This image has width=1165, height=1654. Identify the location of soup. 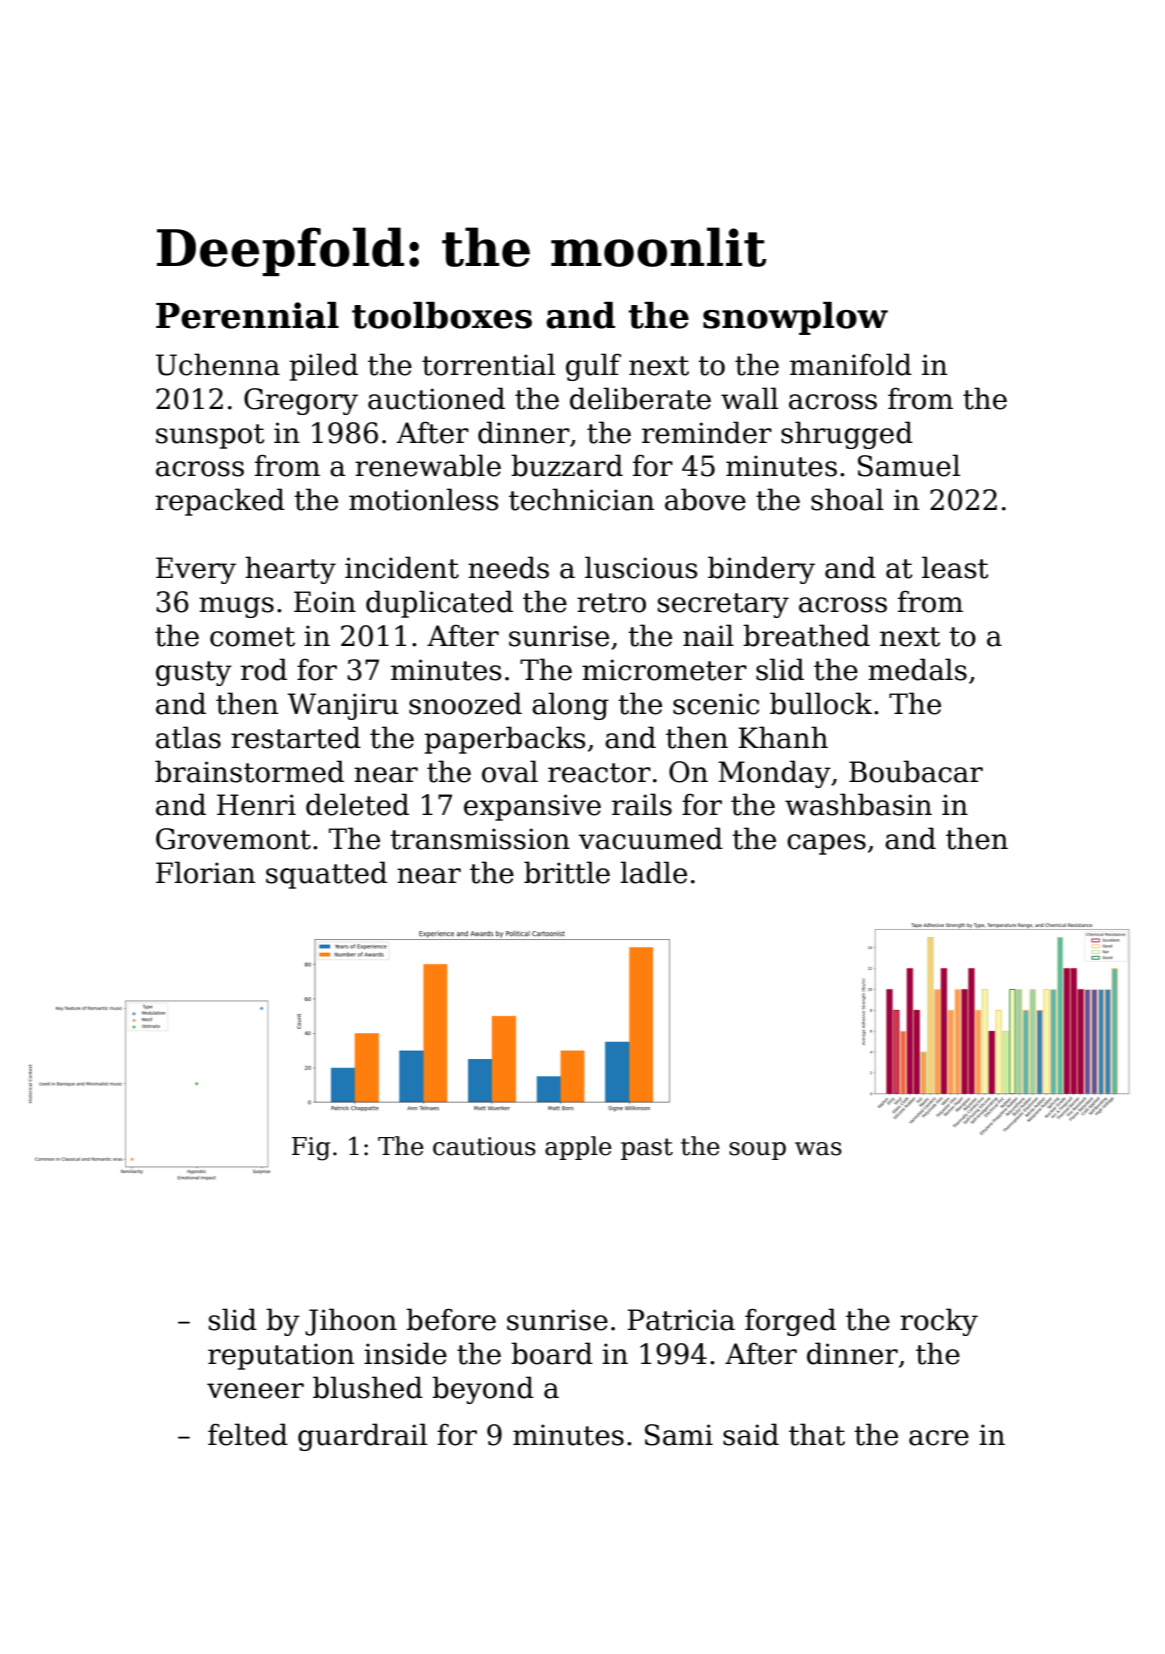
(757, 1151).
